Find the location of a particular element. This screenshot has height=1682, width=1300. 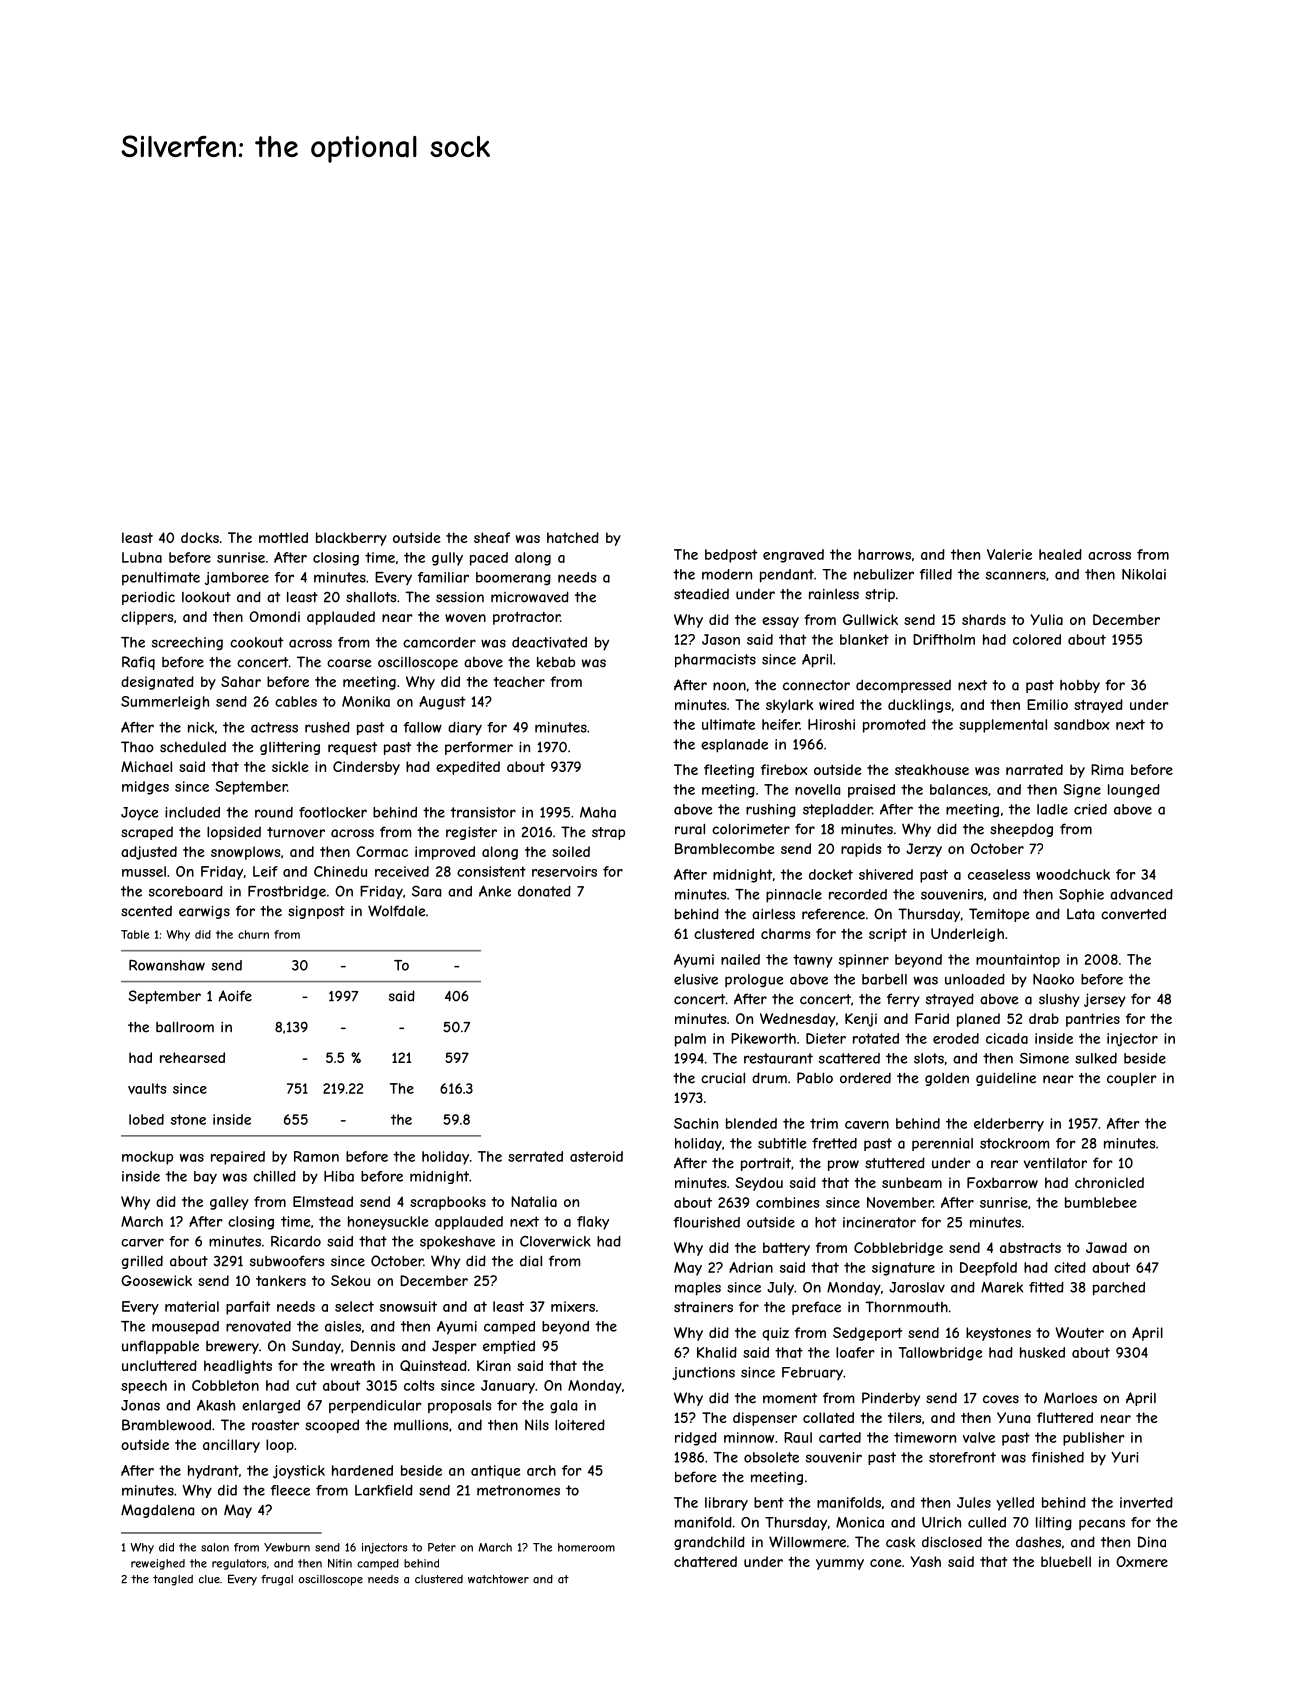

finished is located at coordinates (1058, 1457).
